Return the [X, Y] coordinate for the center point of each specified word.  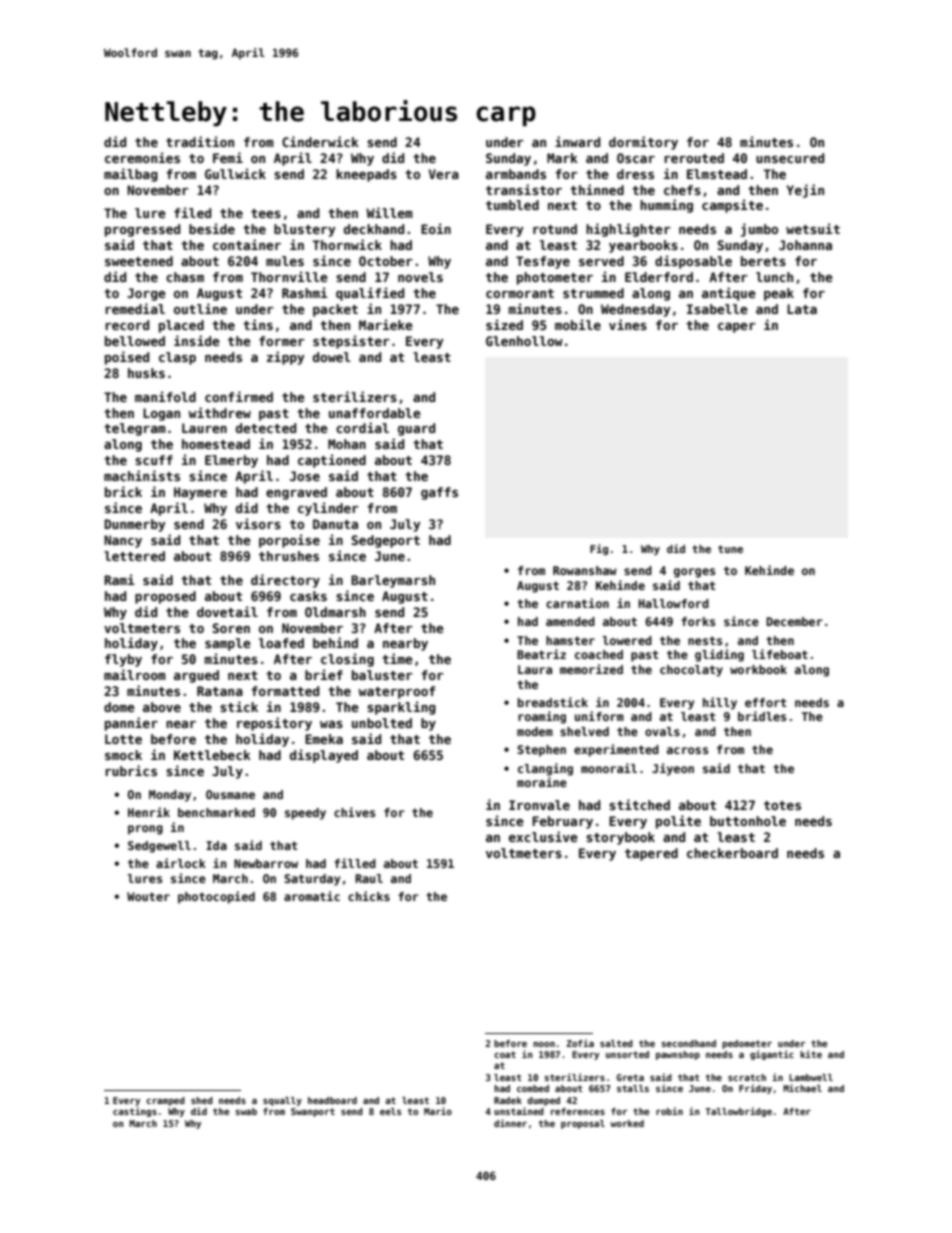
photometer [555, 278]
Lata [802, 309]
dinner [510, 1123]
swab [246, 1111]
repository [274, 724]
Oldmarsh [335, 612]
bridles [762, 716]
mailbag [131, 175]
